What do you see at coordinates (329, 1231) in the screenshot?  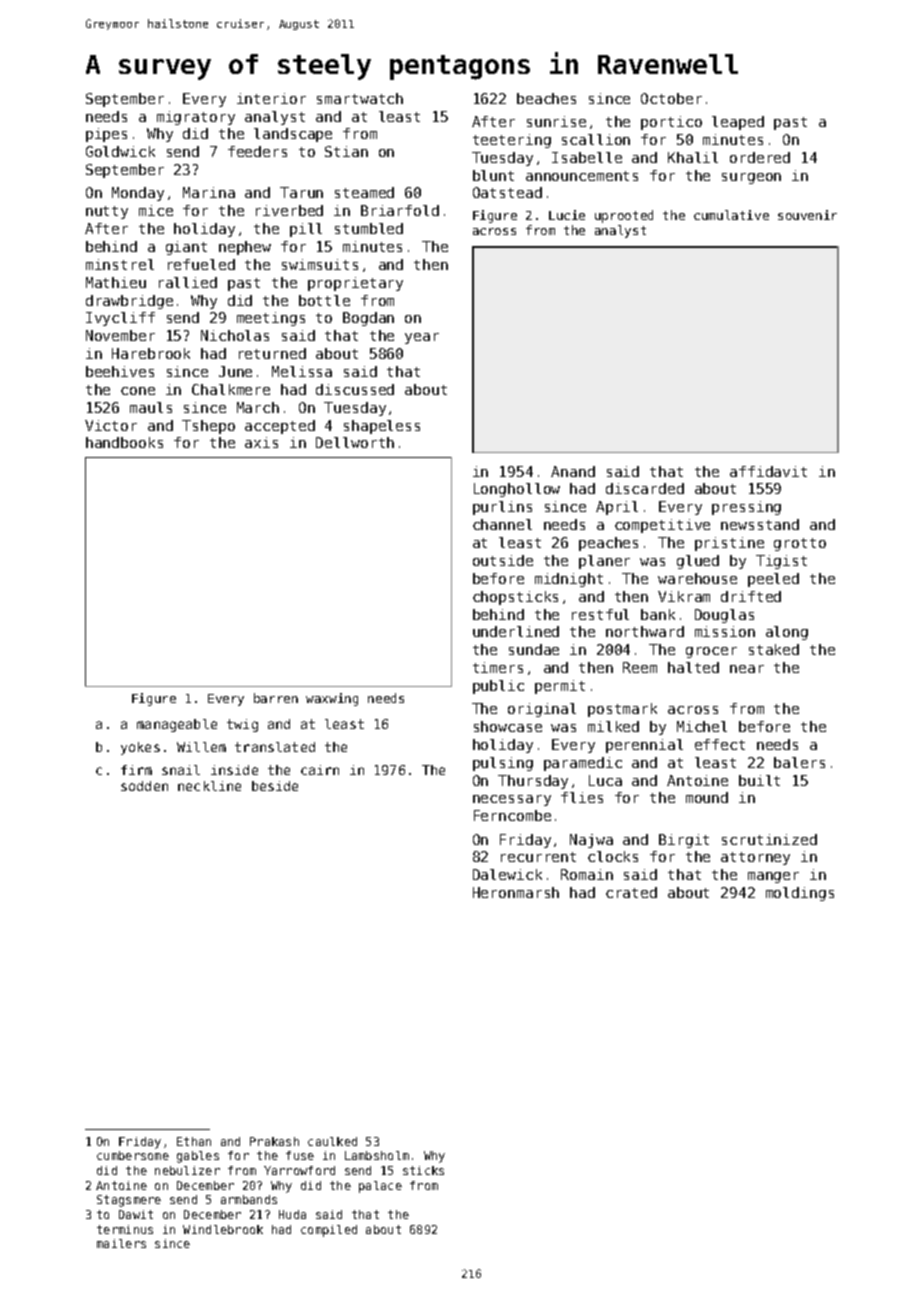 I see `compiled` at bounding box center [329, 1231].
